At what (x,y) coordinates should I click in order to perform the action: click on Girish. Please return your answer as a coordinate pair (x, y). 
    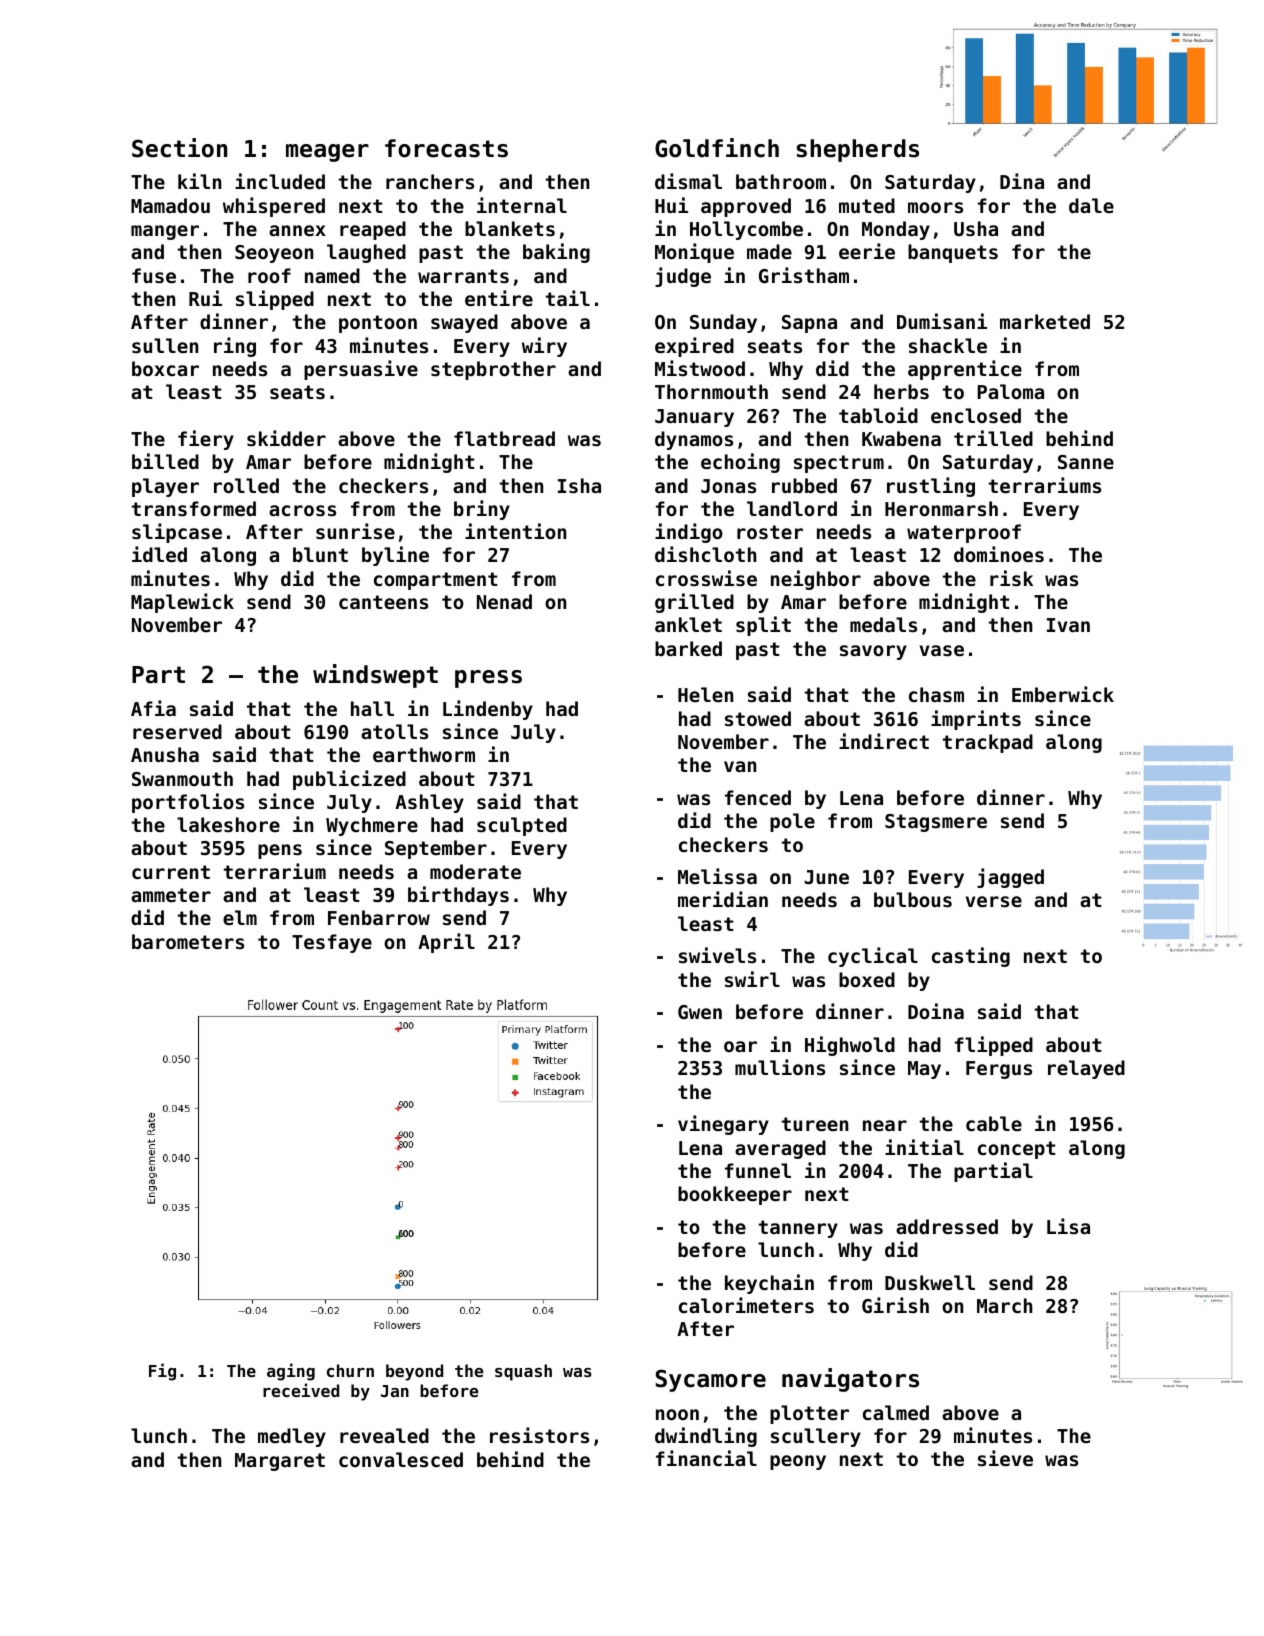
    Looking at the image, I should click on (895, 1305).
